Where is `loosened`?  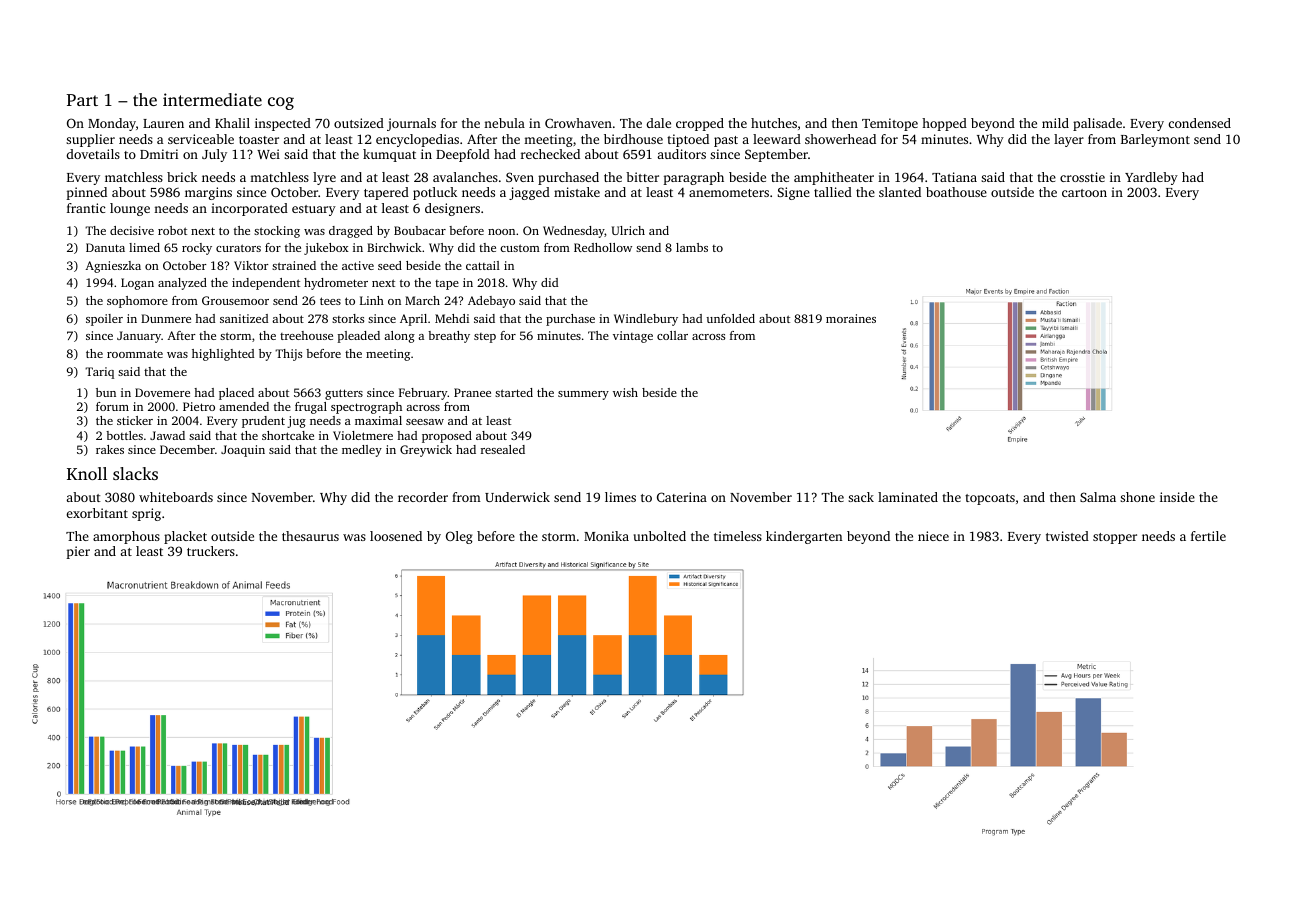
loosened is located at coordinates (396, 536).
